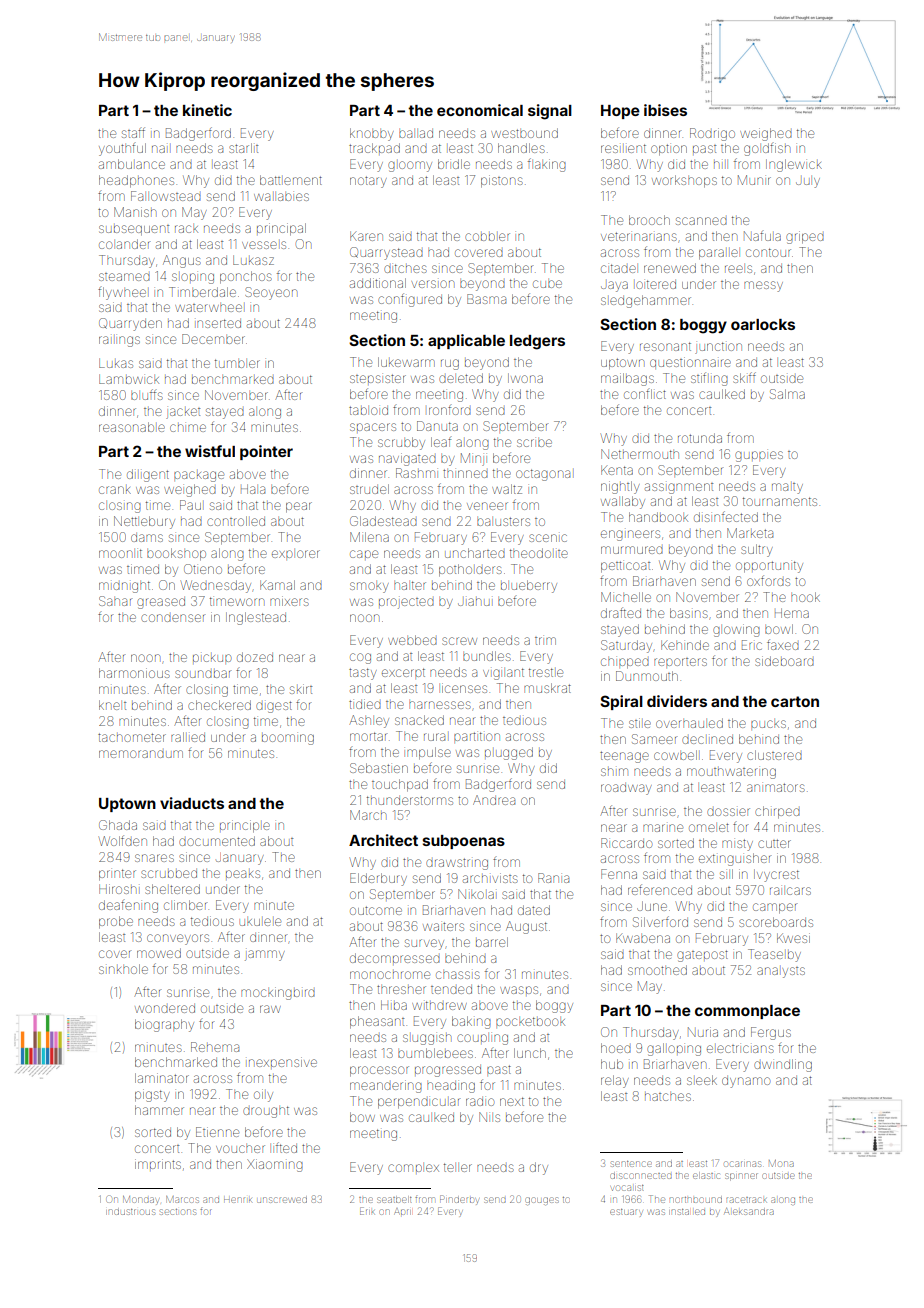 The image size is (924, 1308). Describe the element at coordinates (663, 828) in the screenshot. I see `marine` at that location.
